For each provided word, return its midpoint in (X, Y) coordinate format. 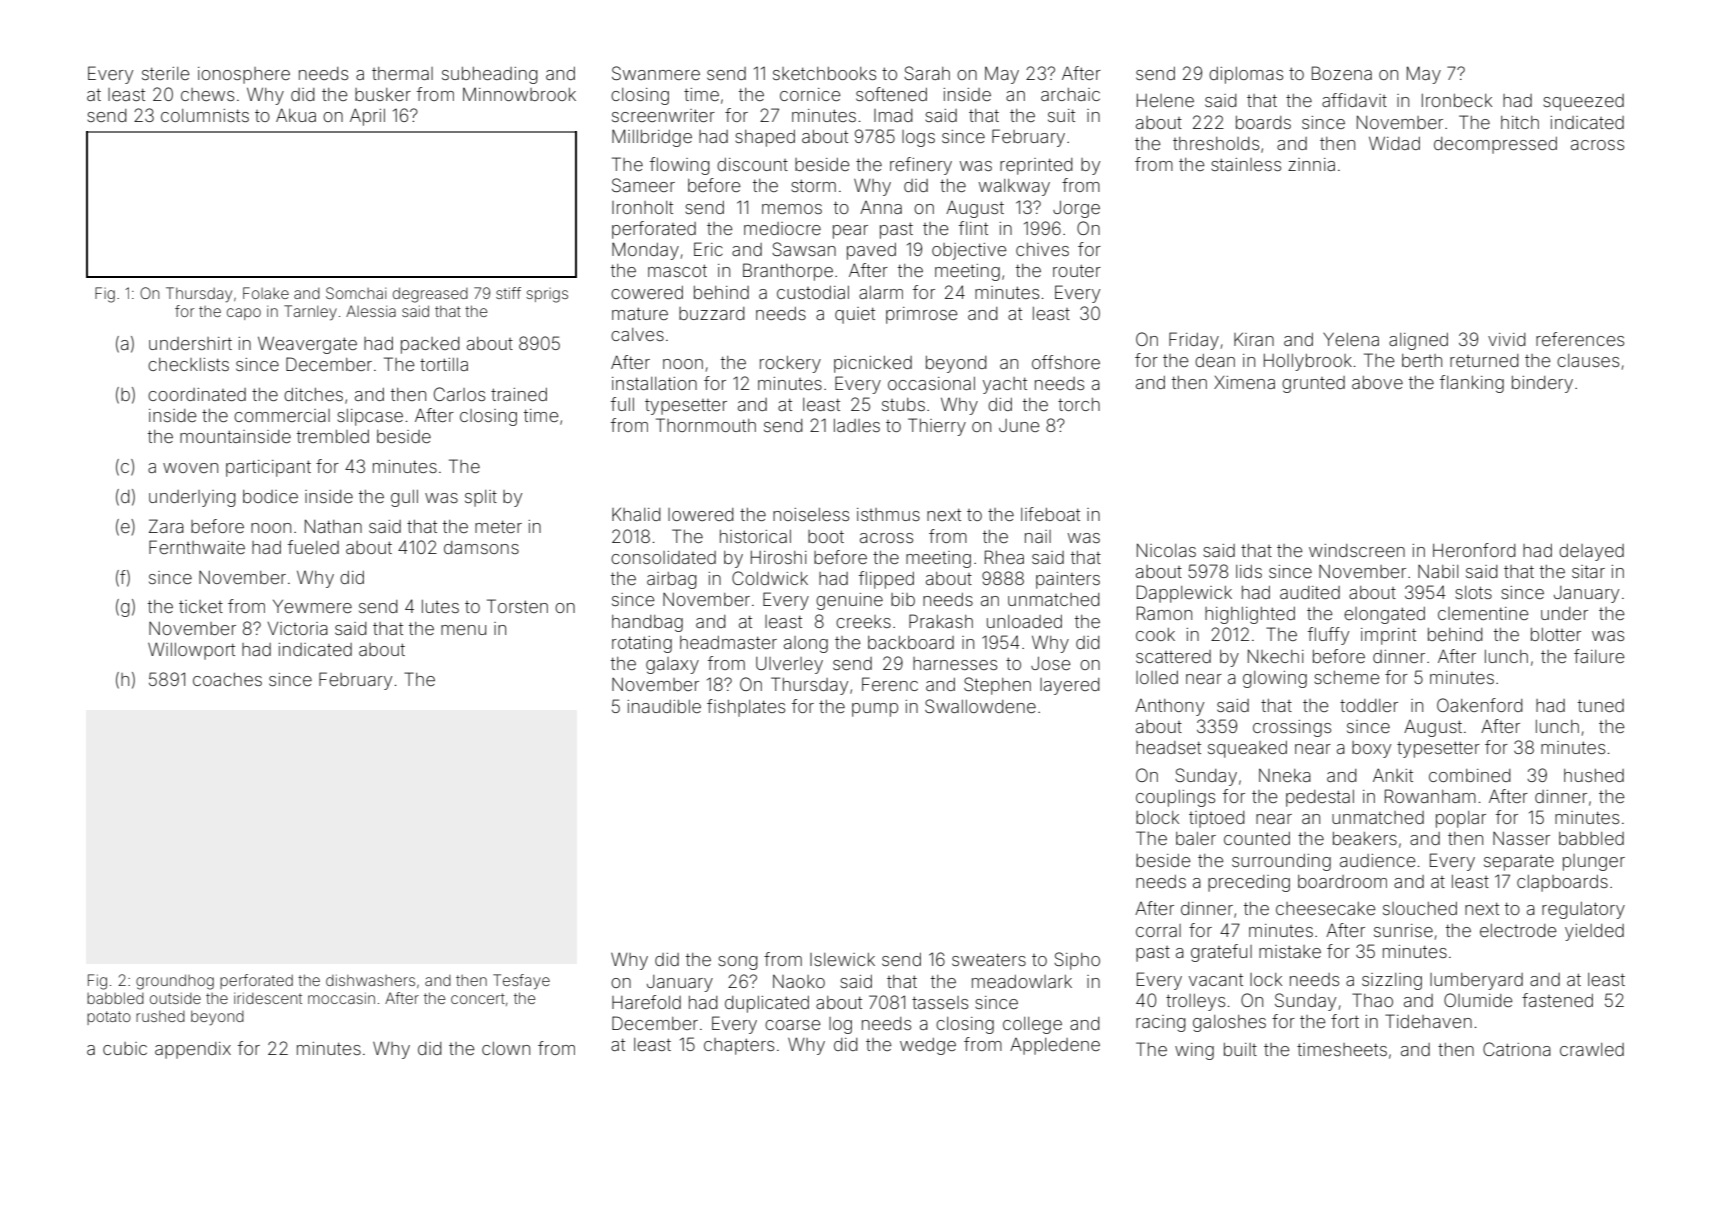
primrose (922, 315)
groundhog (175, 982)
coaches (227, 679)
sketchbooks (824, 73)
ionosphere (244, 75)
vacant (1216, 979)
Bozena (1342, 73)
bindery (1542, 384)
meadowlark (1022, 981)
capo (244, 314)
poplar (1461, 819)
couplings (1175, 798)
